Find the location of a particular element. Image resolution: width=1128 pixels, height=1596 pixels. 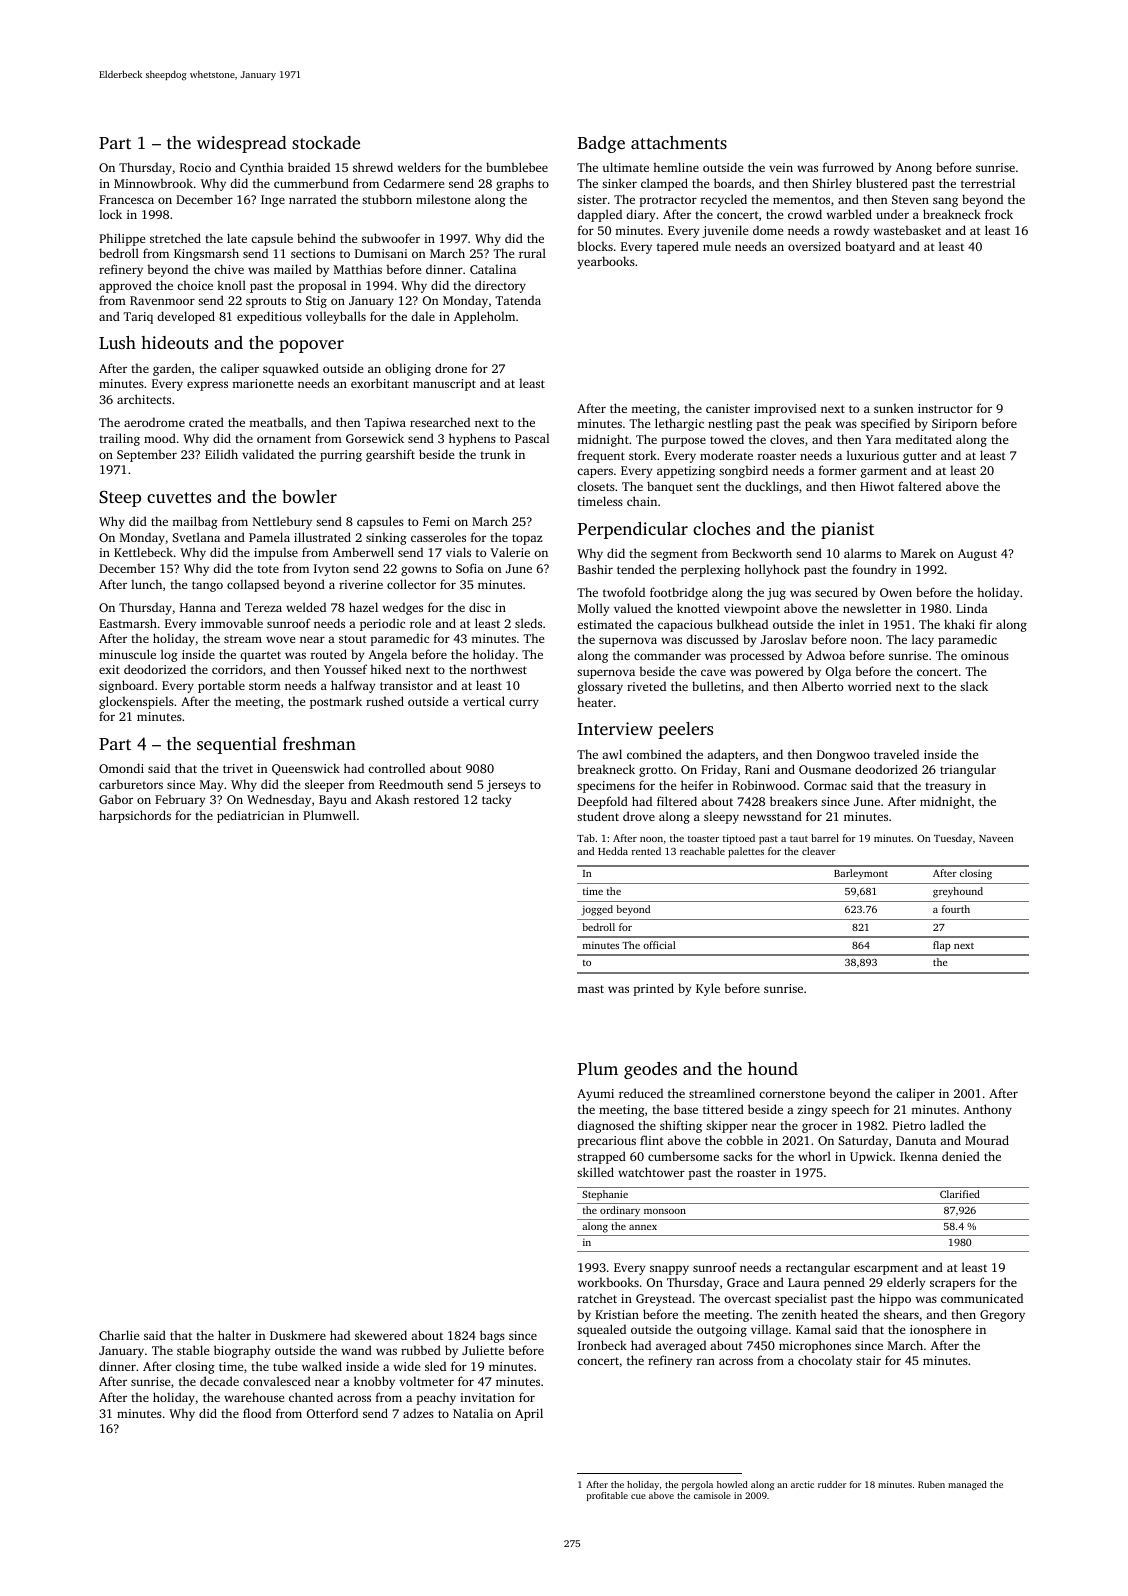

August is located at coordinates (977, 555).
